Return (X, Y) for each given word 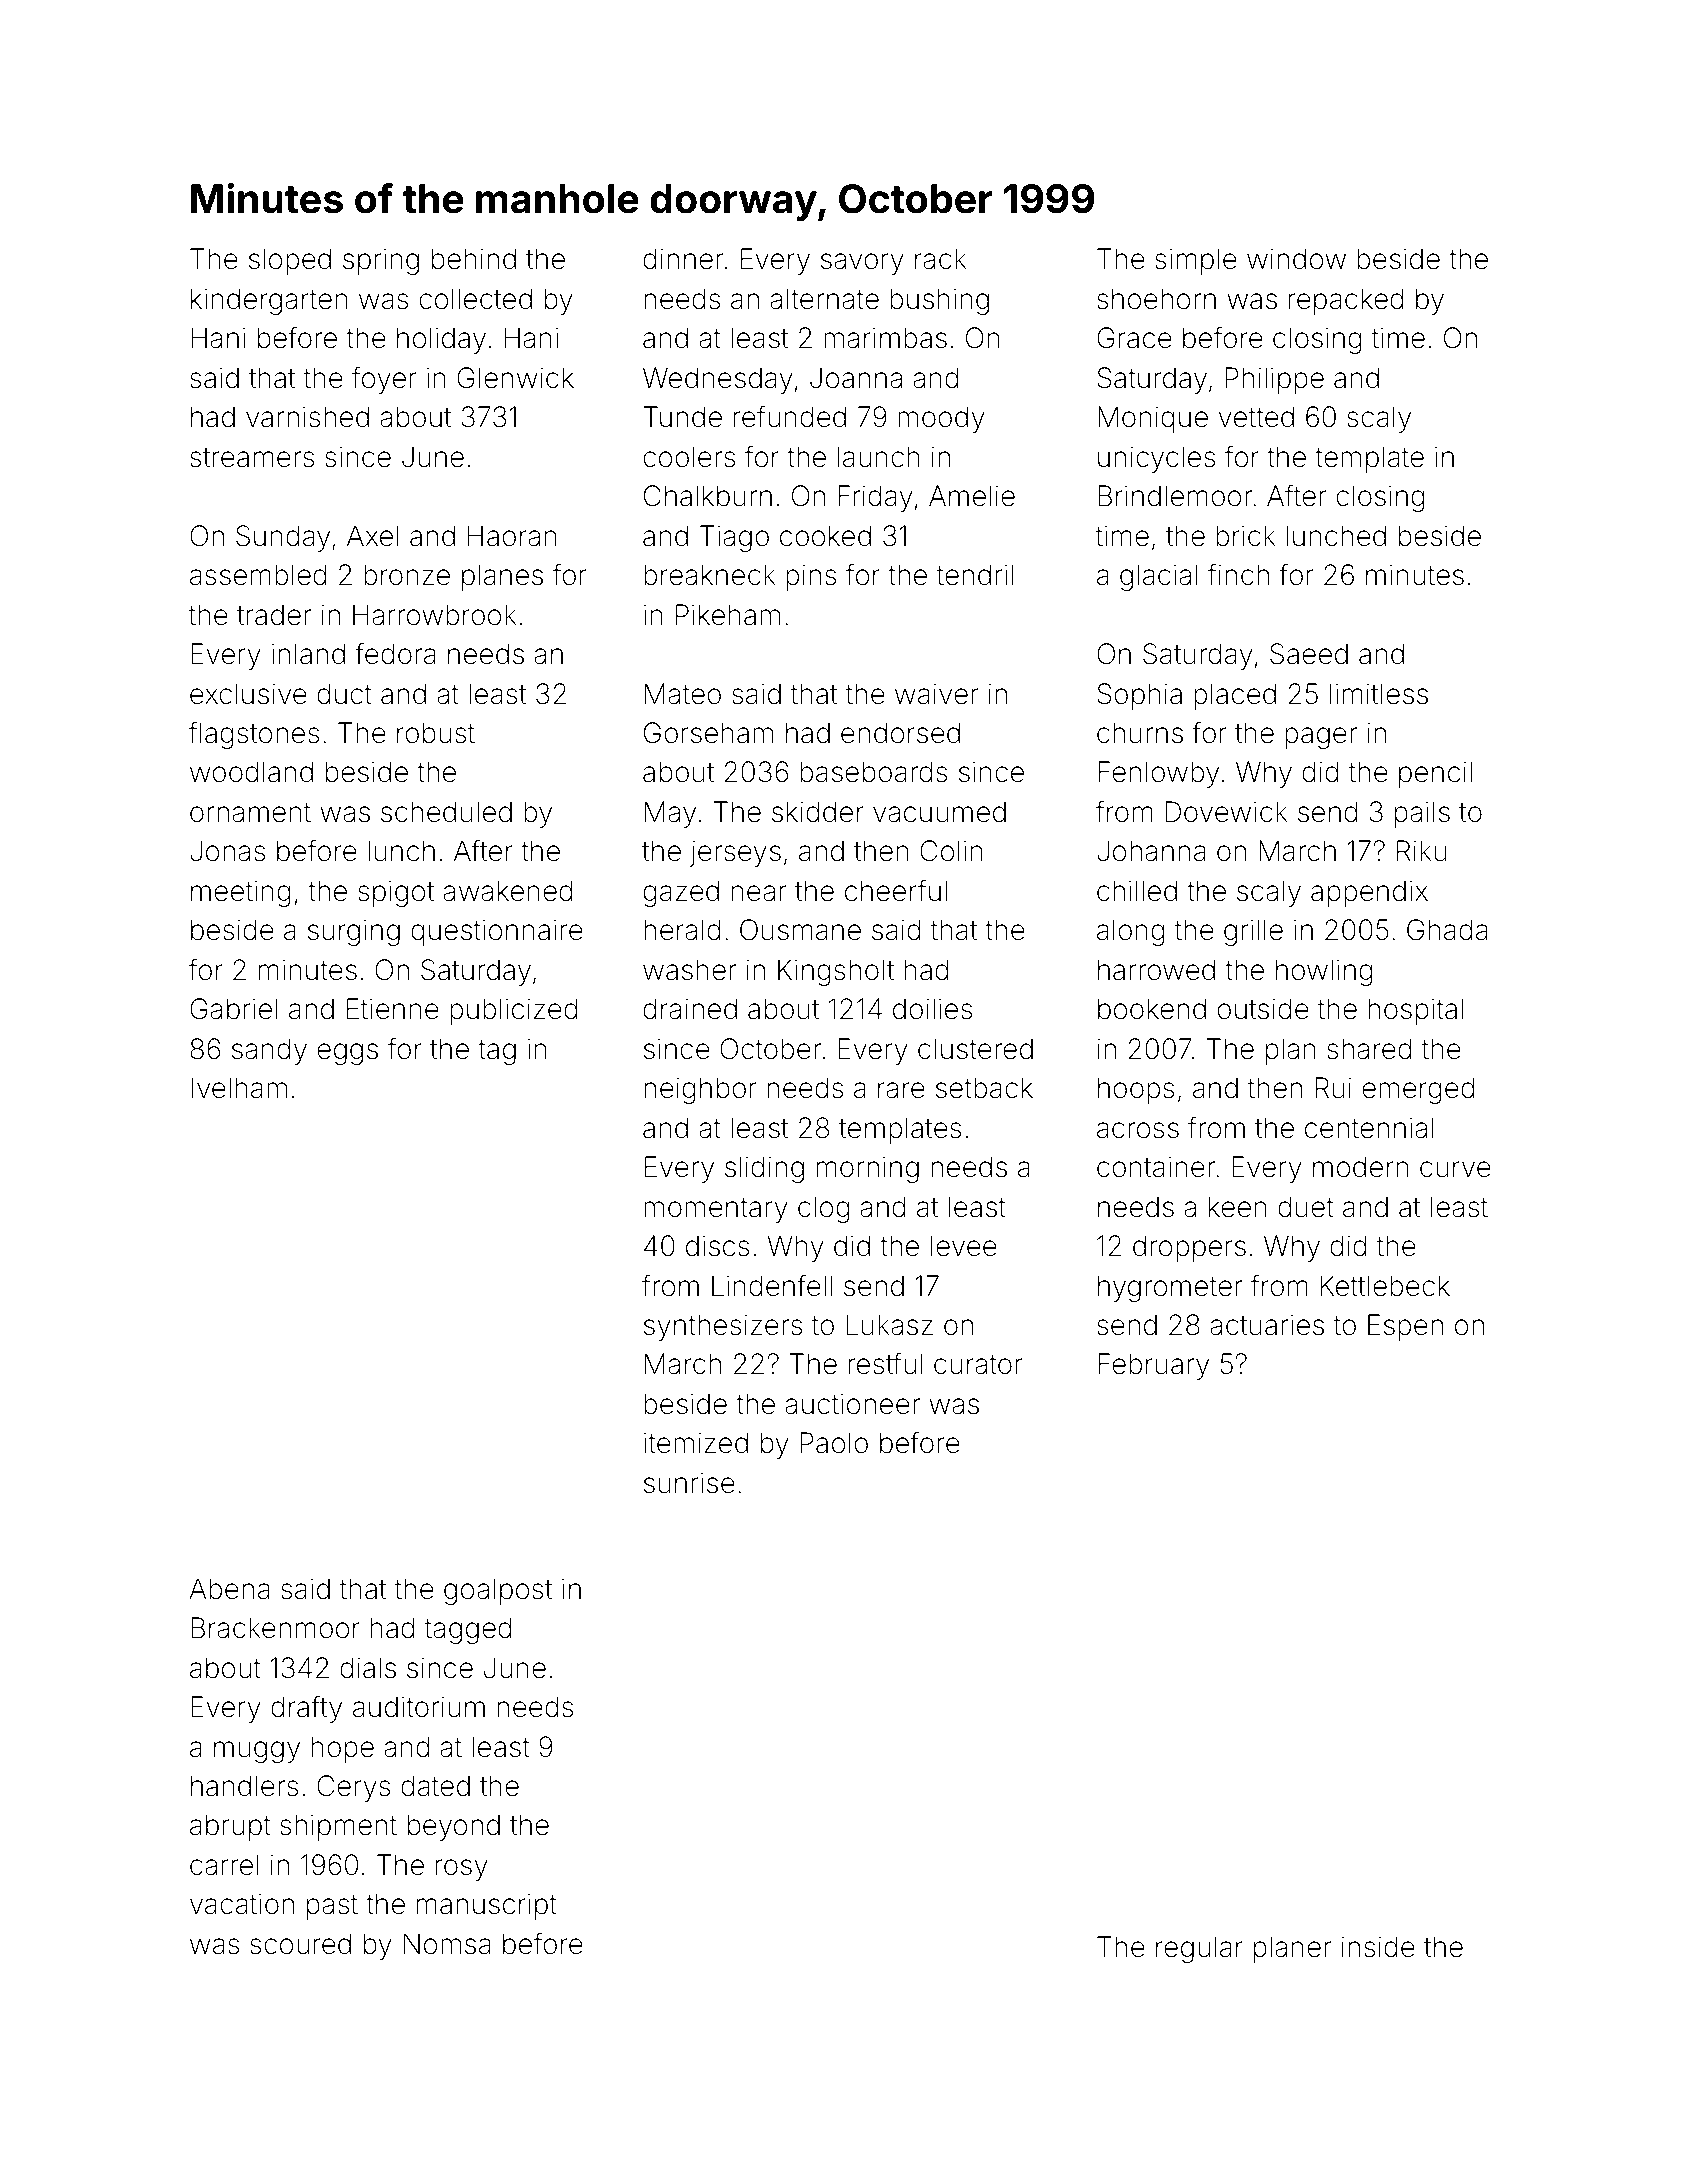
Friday (875, 498)
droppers (1189, 1248)
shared (1369, 1049)
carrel (224, 1865)
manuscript (487, 1906)
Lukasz (889, 1325)
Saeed (1309, 654)
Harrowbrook (435, 615)
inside (1378, 1947)
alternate (824, 299)
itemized (696, 1443)
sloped (290, 261)
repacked (1346, 301)
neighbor (700, 1090)
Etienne (393, 1009)
